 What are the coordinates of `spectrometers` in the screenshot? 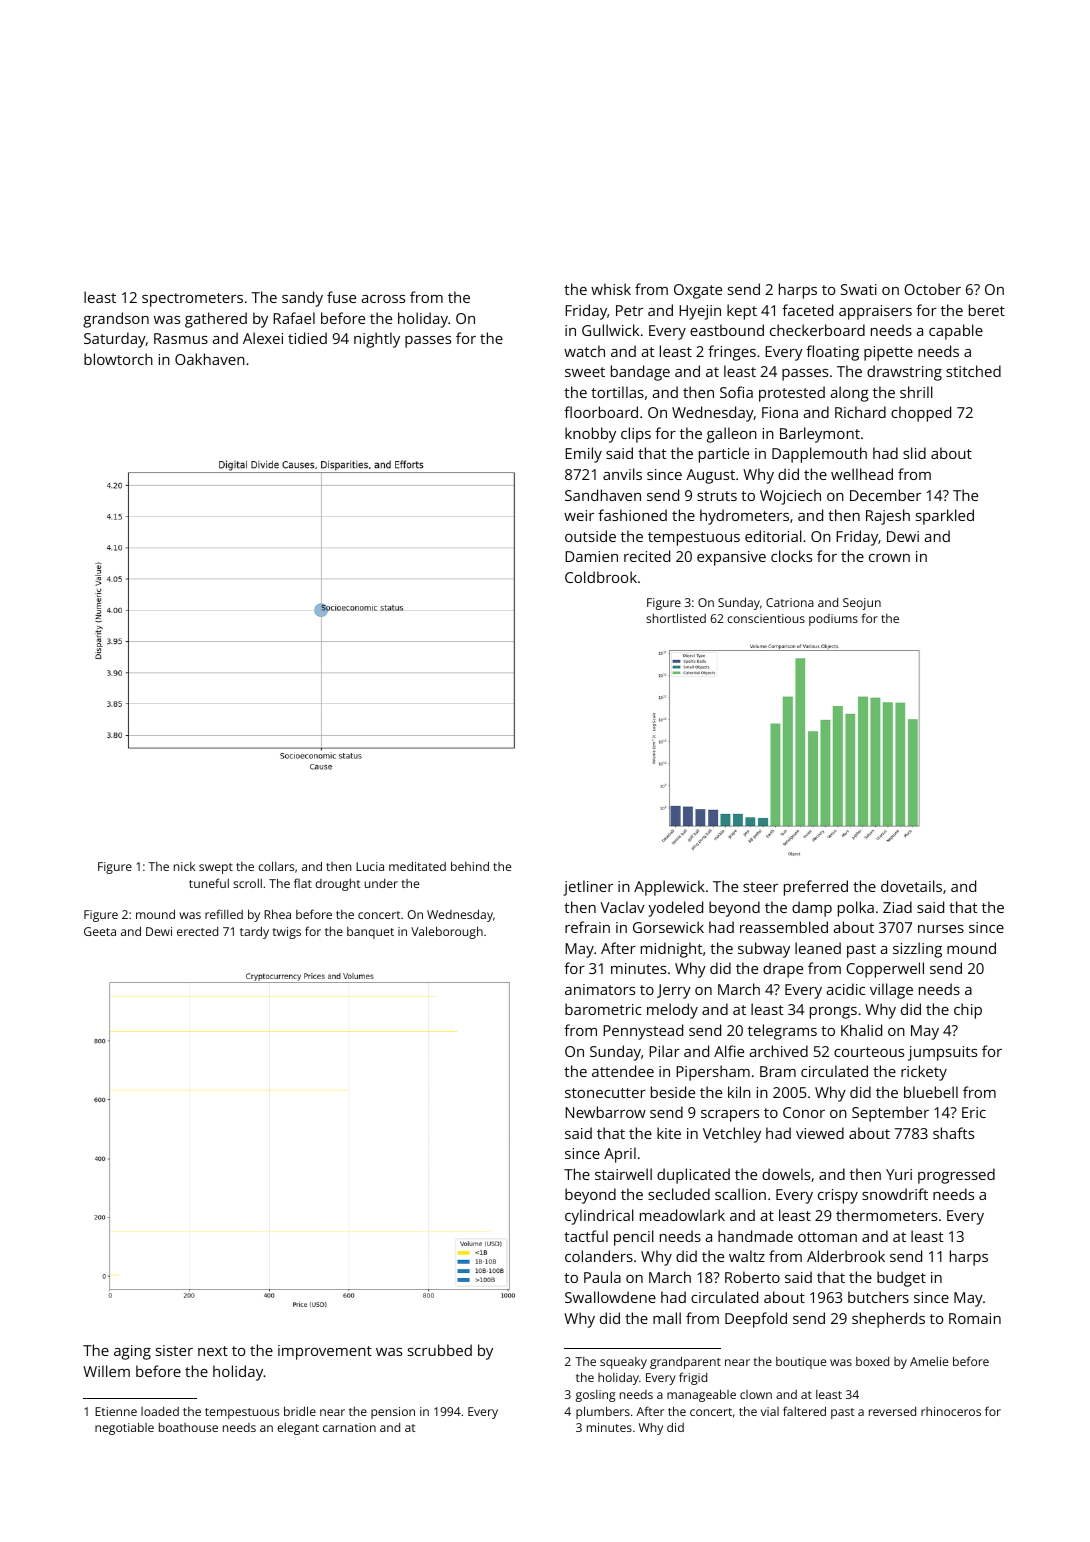 It's located at (192, 300).
